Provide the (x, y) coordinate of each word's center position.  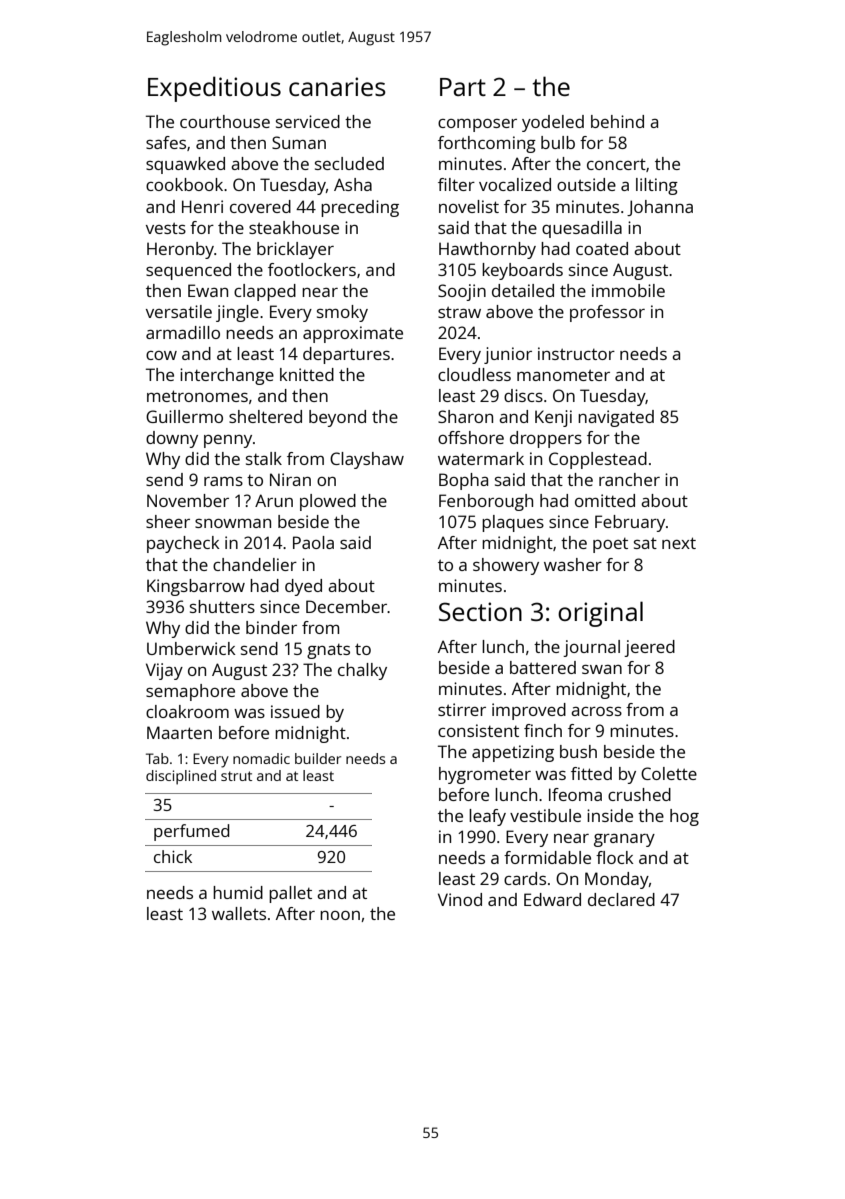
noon (340, 915)
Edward (552, 899)
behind (617, 121)
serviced (308, 121)
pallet (290, 894)
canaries (337, 86)
